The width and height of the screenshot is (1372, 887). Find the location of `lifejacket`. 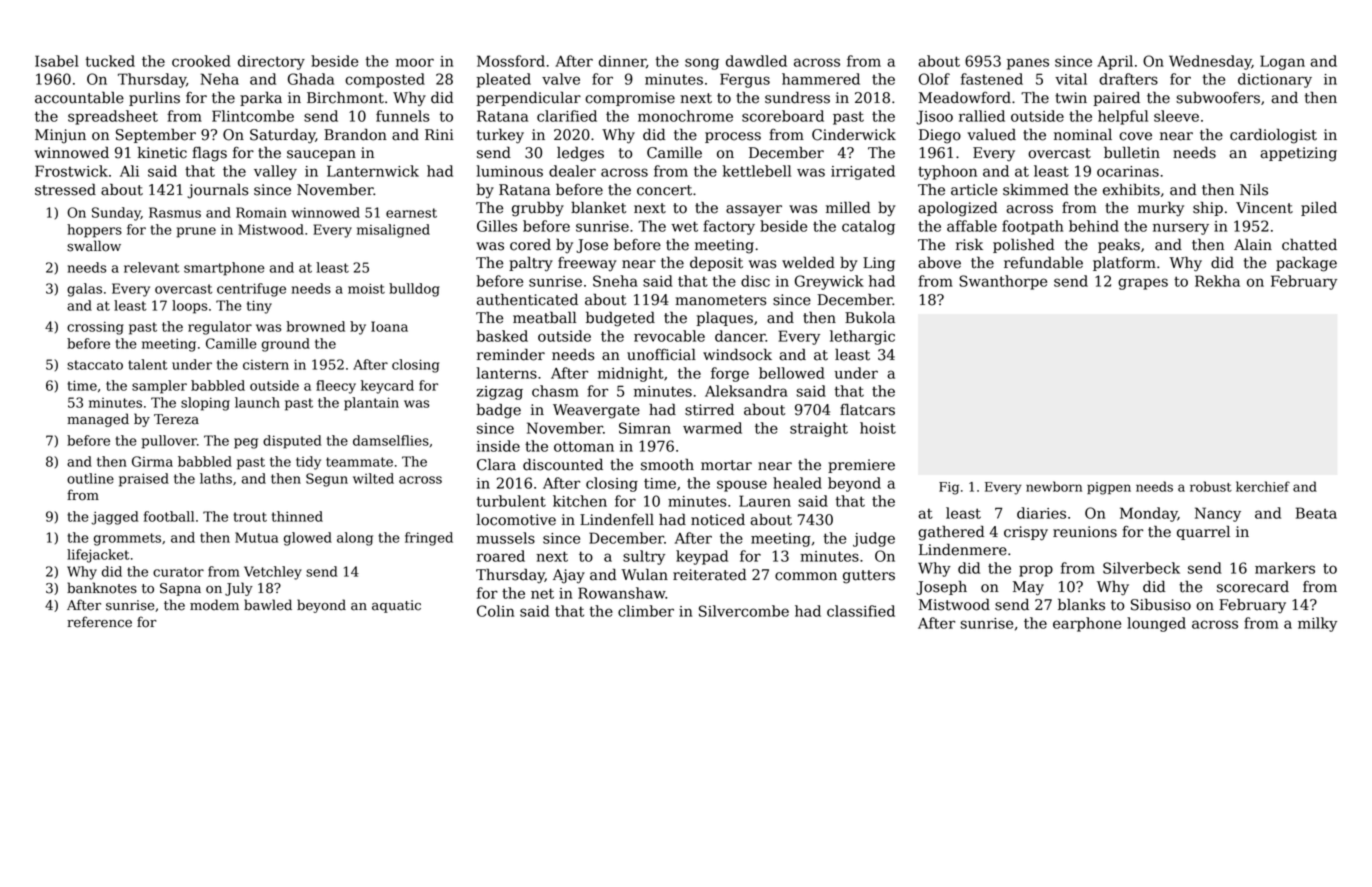

lifejacket is located at coordinates (98, 556).
